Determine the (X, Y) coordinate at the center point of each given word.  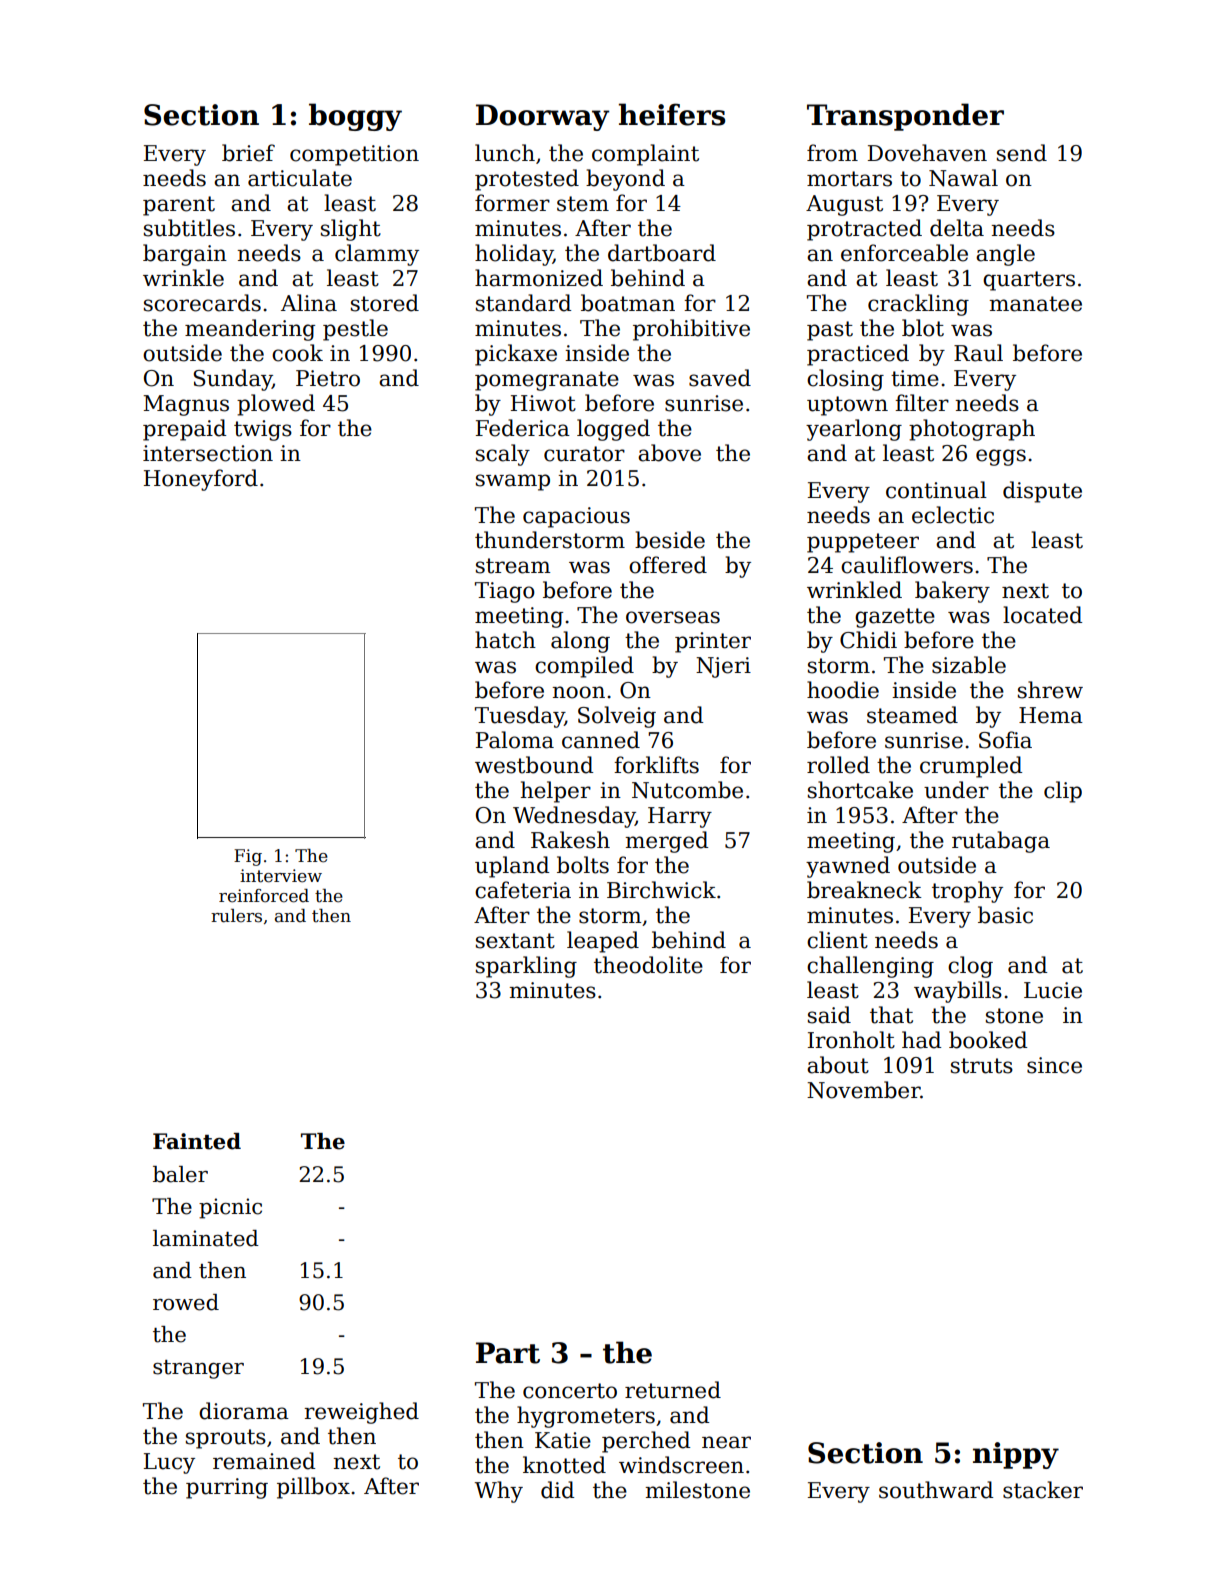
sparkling (526, 967)
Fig (248, 857)
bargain (185, 255)
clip (1063, 792)
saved (720, 378)
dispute (1042, 492)
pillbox (313, 1488)
